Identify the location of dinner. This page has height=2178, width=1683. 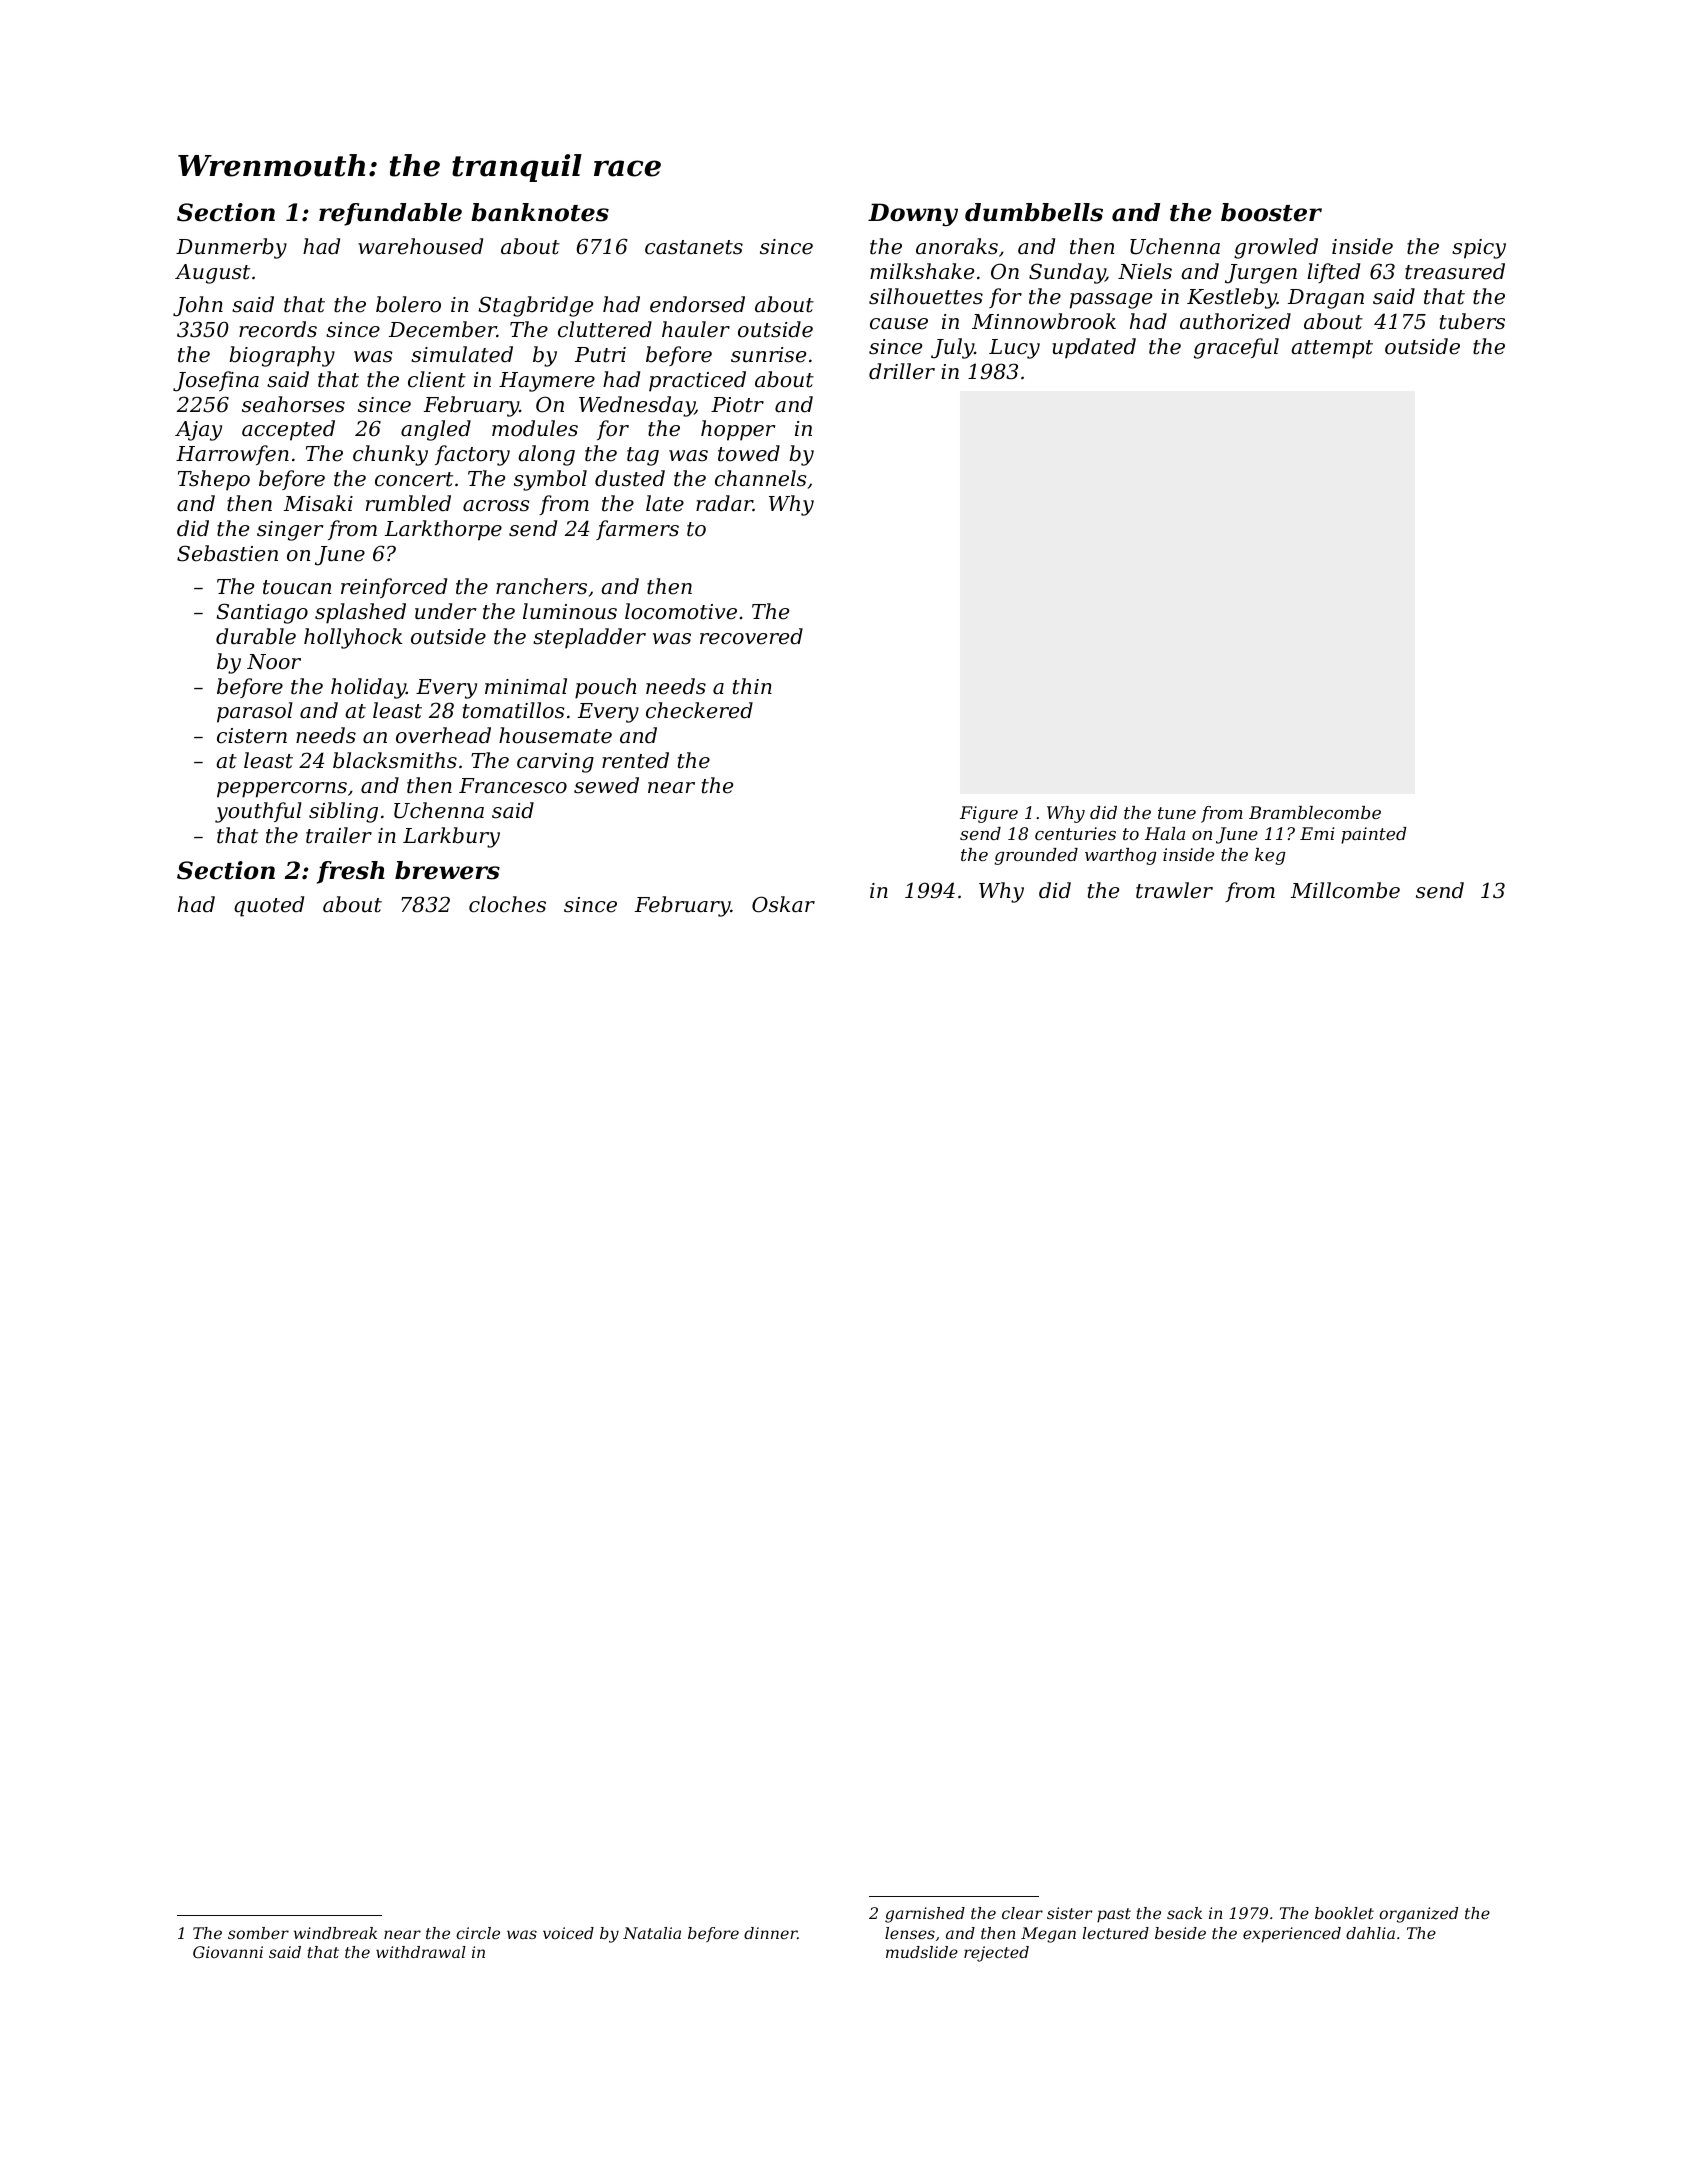
(770, 1933).
